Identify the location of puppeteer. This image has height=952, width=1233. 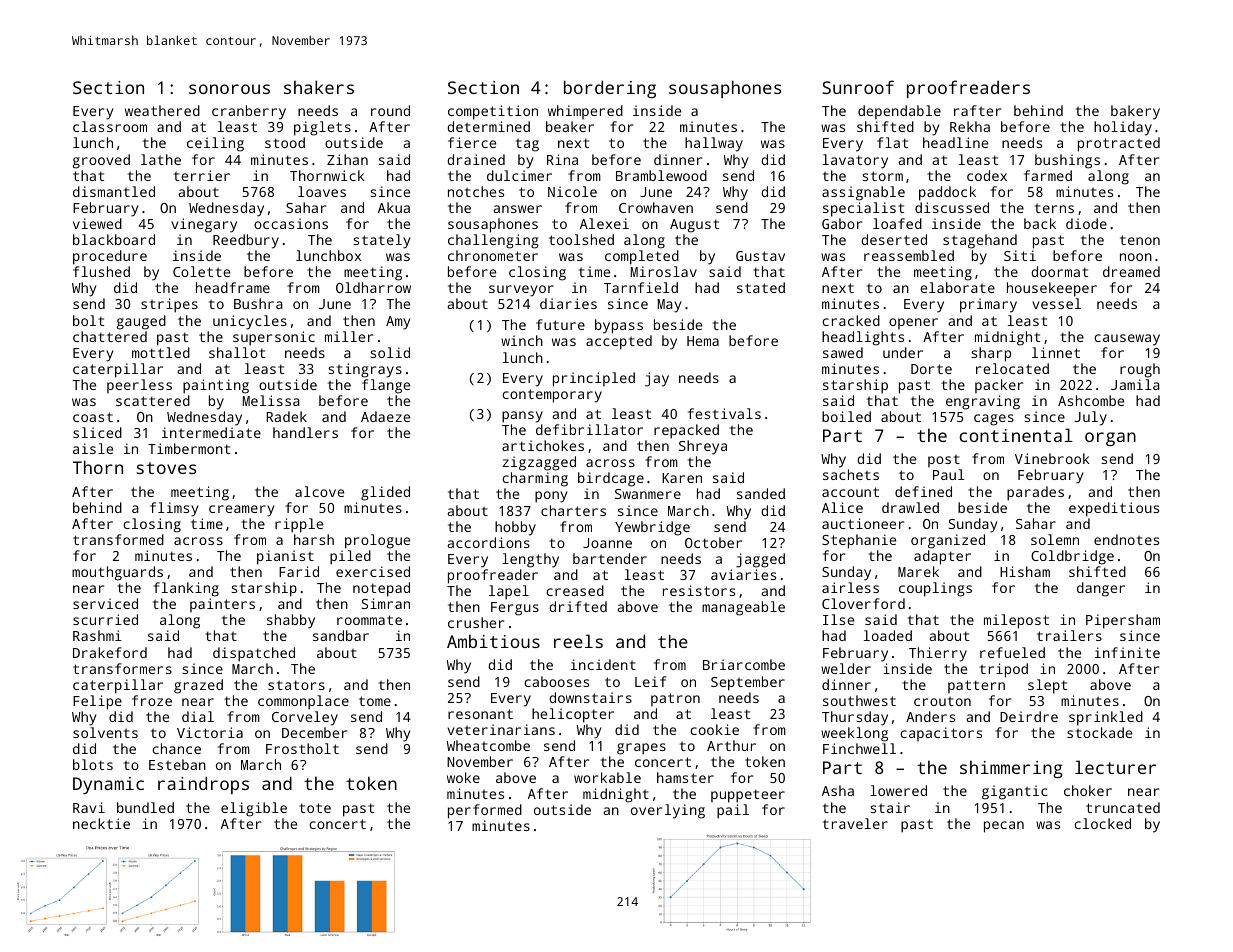
(748, 796).
